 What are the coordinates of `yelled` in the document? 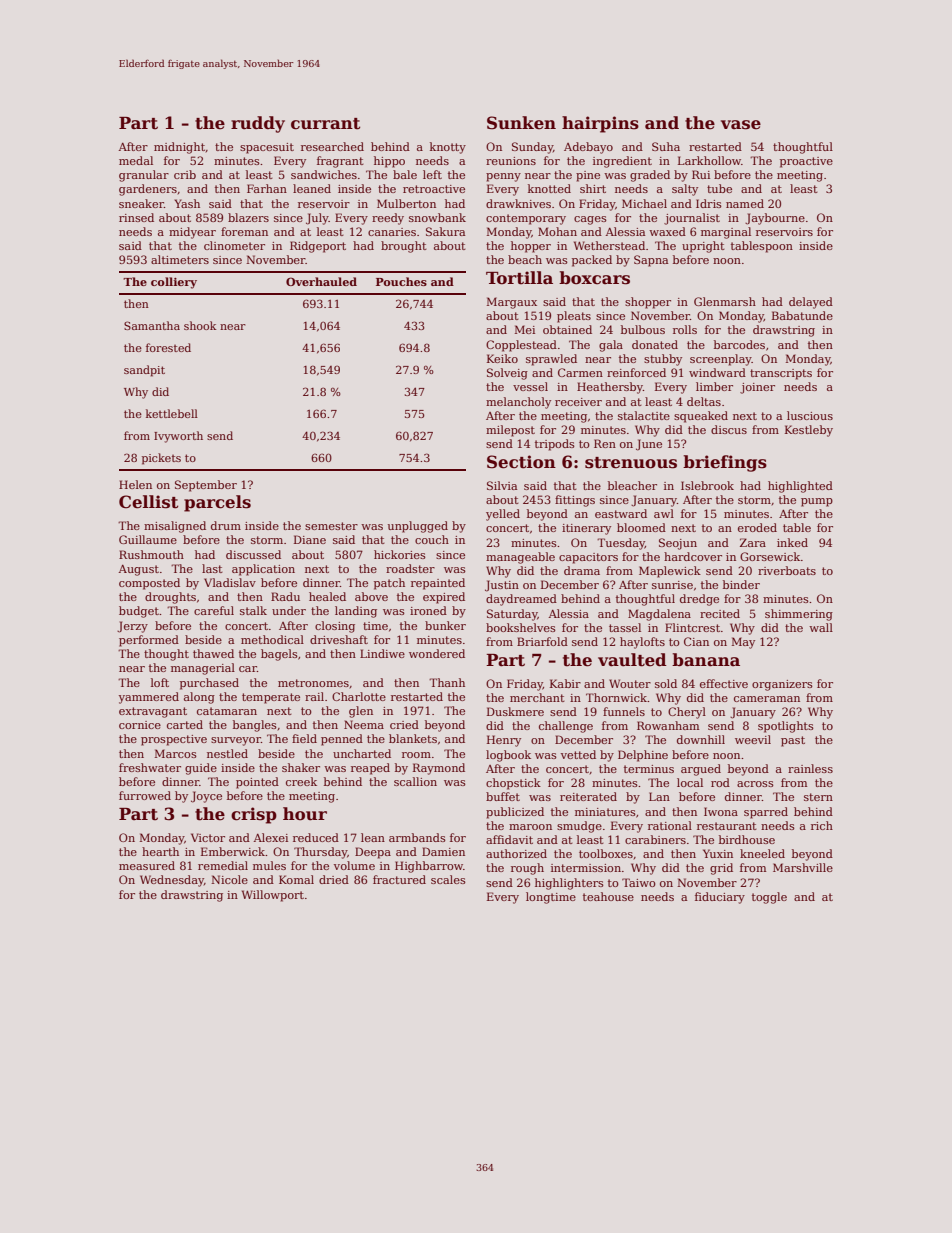 It's located at (503, 515).
